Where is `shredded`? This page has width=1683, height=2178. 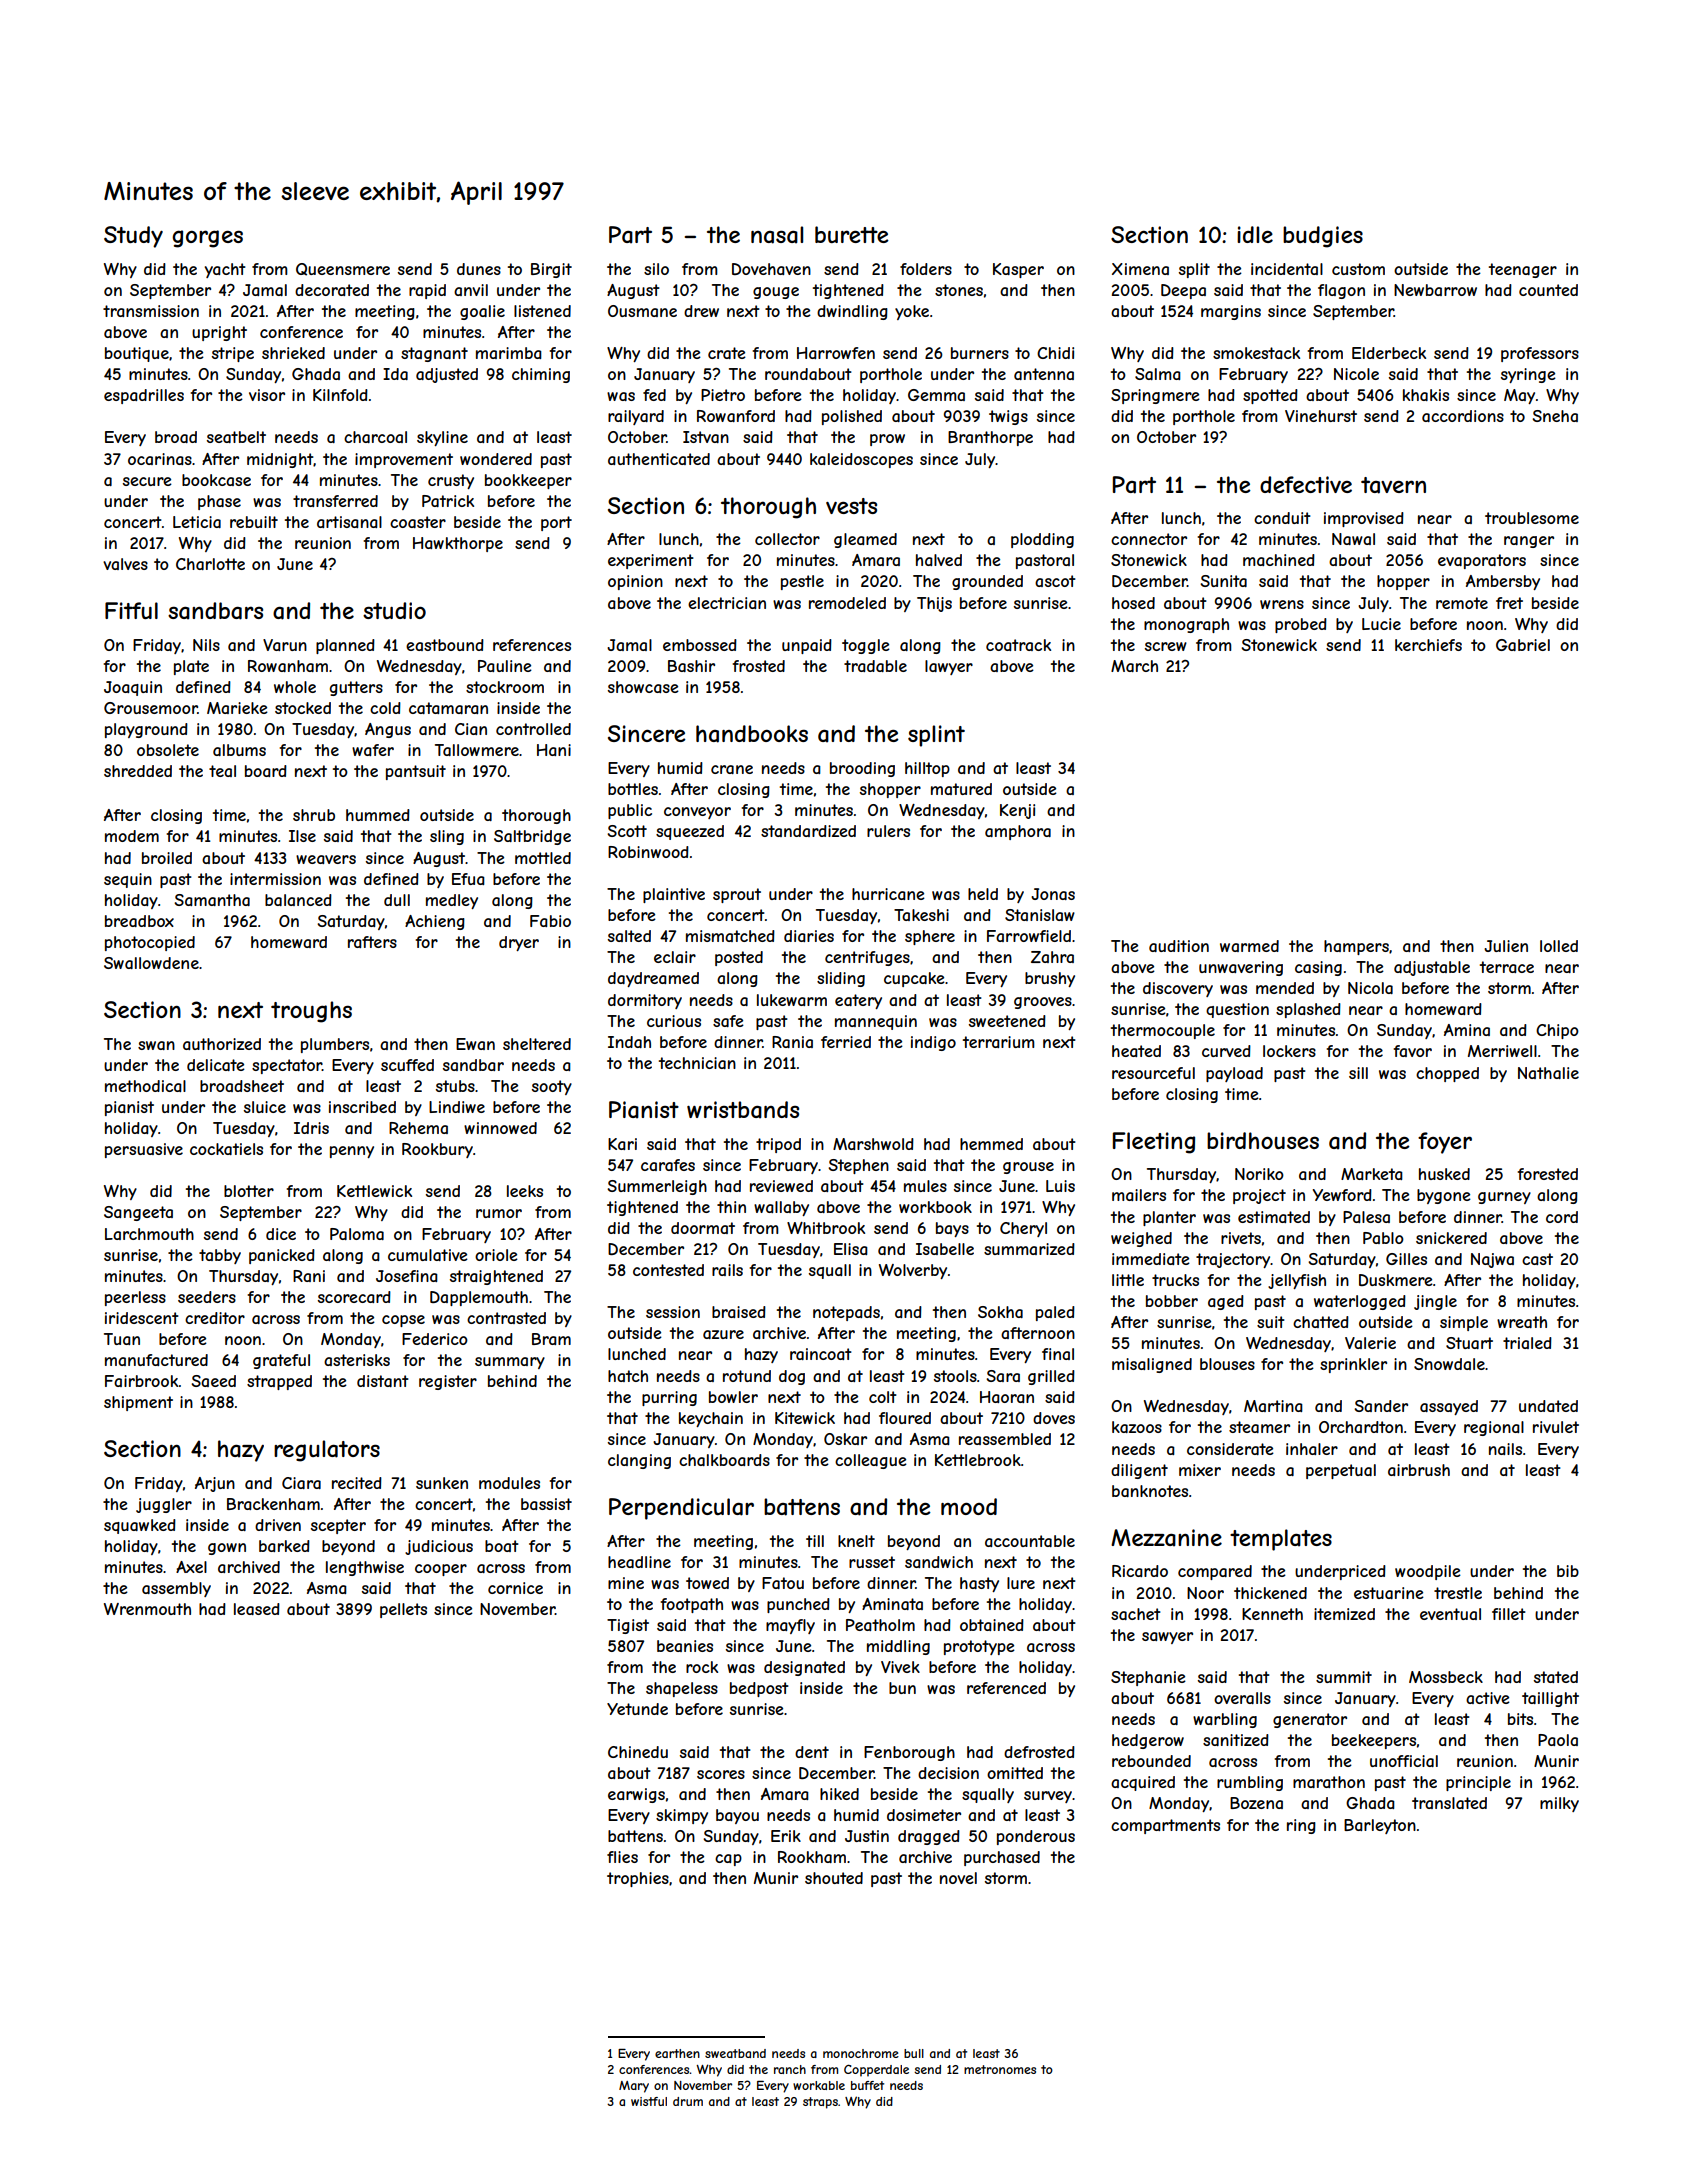
shredded is located at coordinates (138, 771).
